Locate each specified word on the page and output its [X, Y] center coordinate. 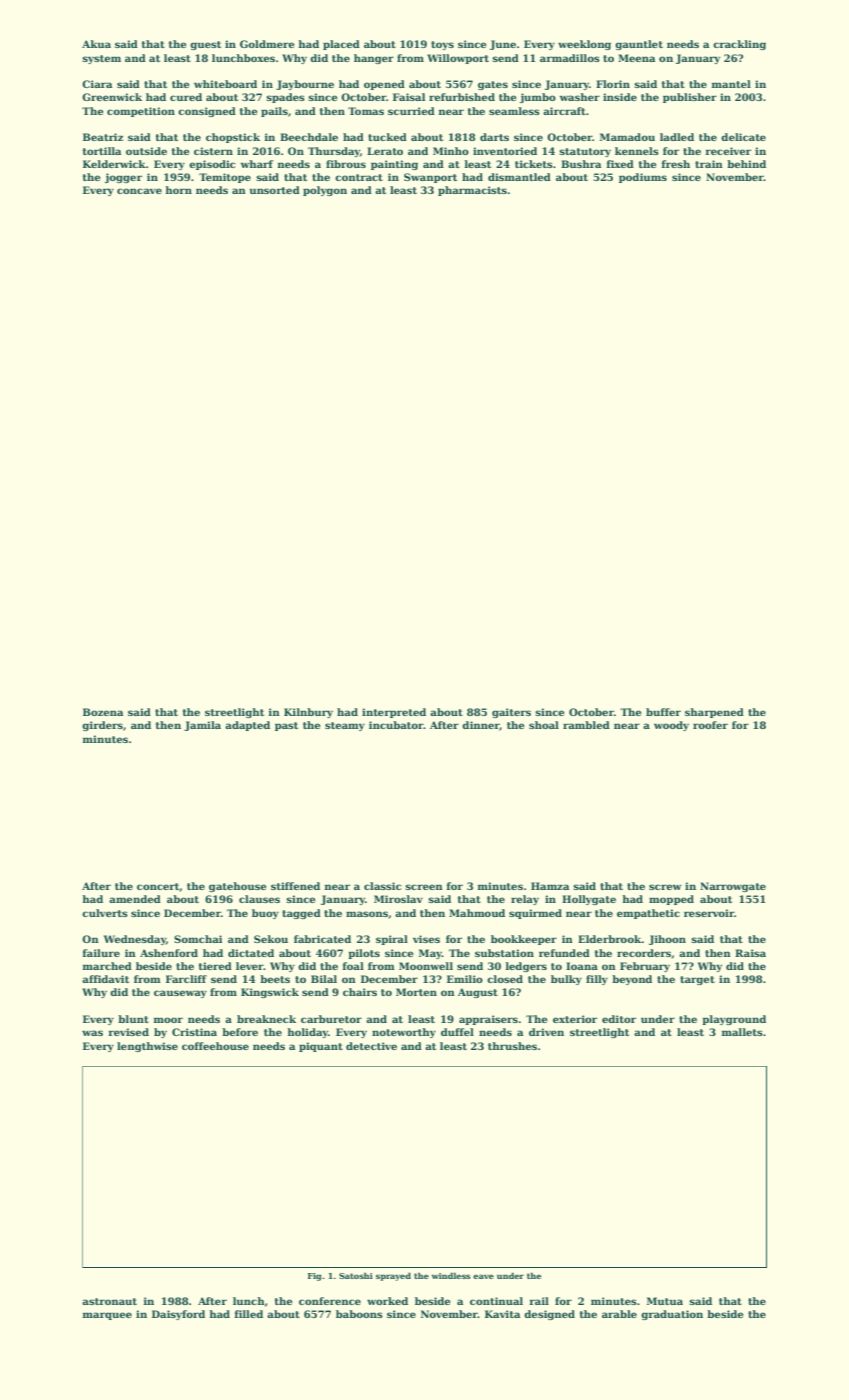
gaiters [511, 713]
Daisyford [178, 1315]
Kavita [502, 1314]
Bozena [103, 712]
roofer [710, 725]
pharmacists [472, 191]
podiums [643, 178]
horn [178, 190]
